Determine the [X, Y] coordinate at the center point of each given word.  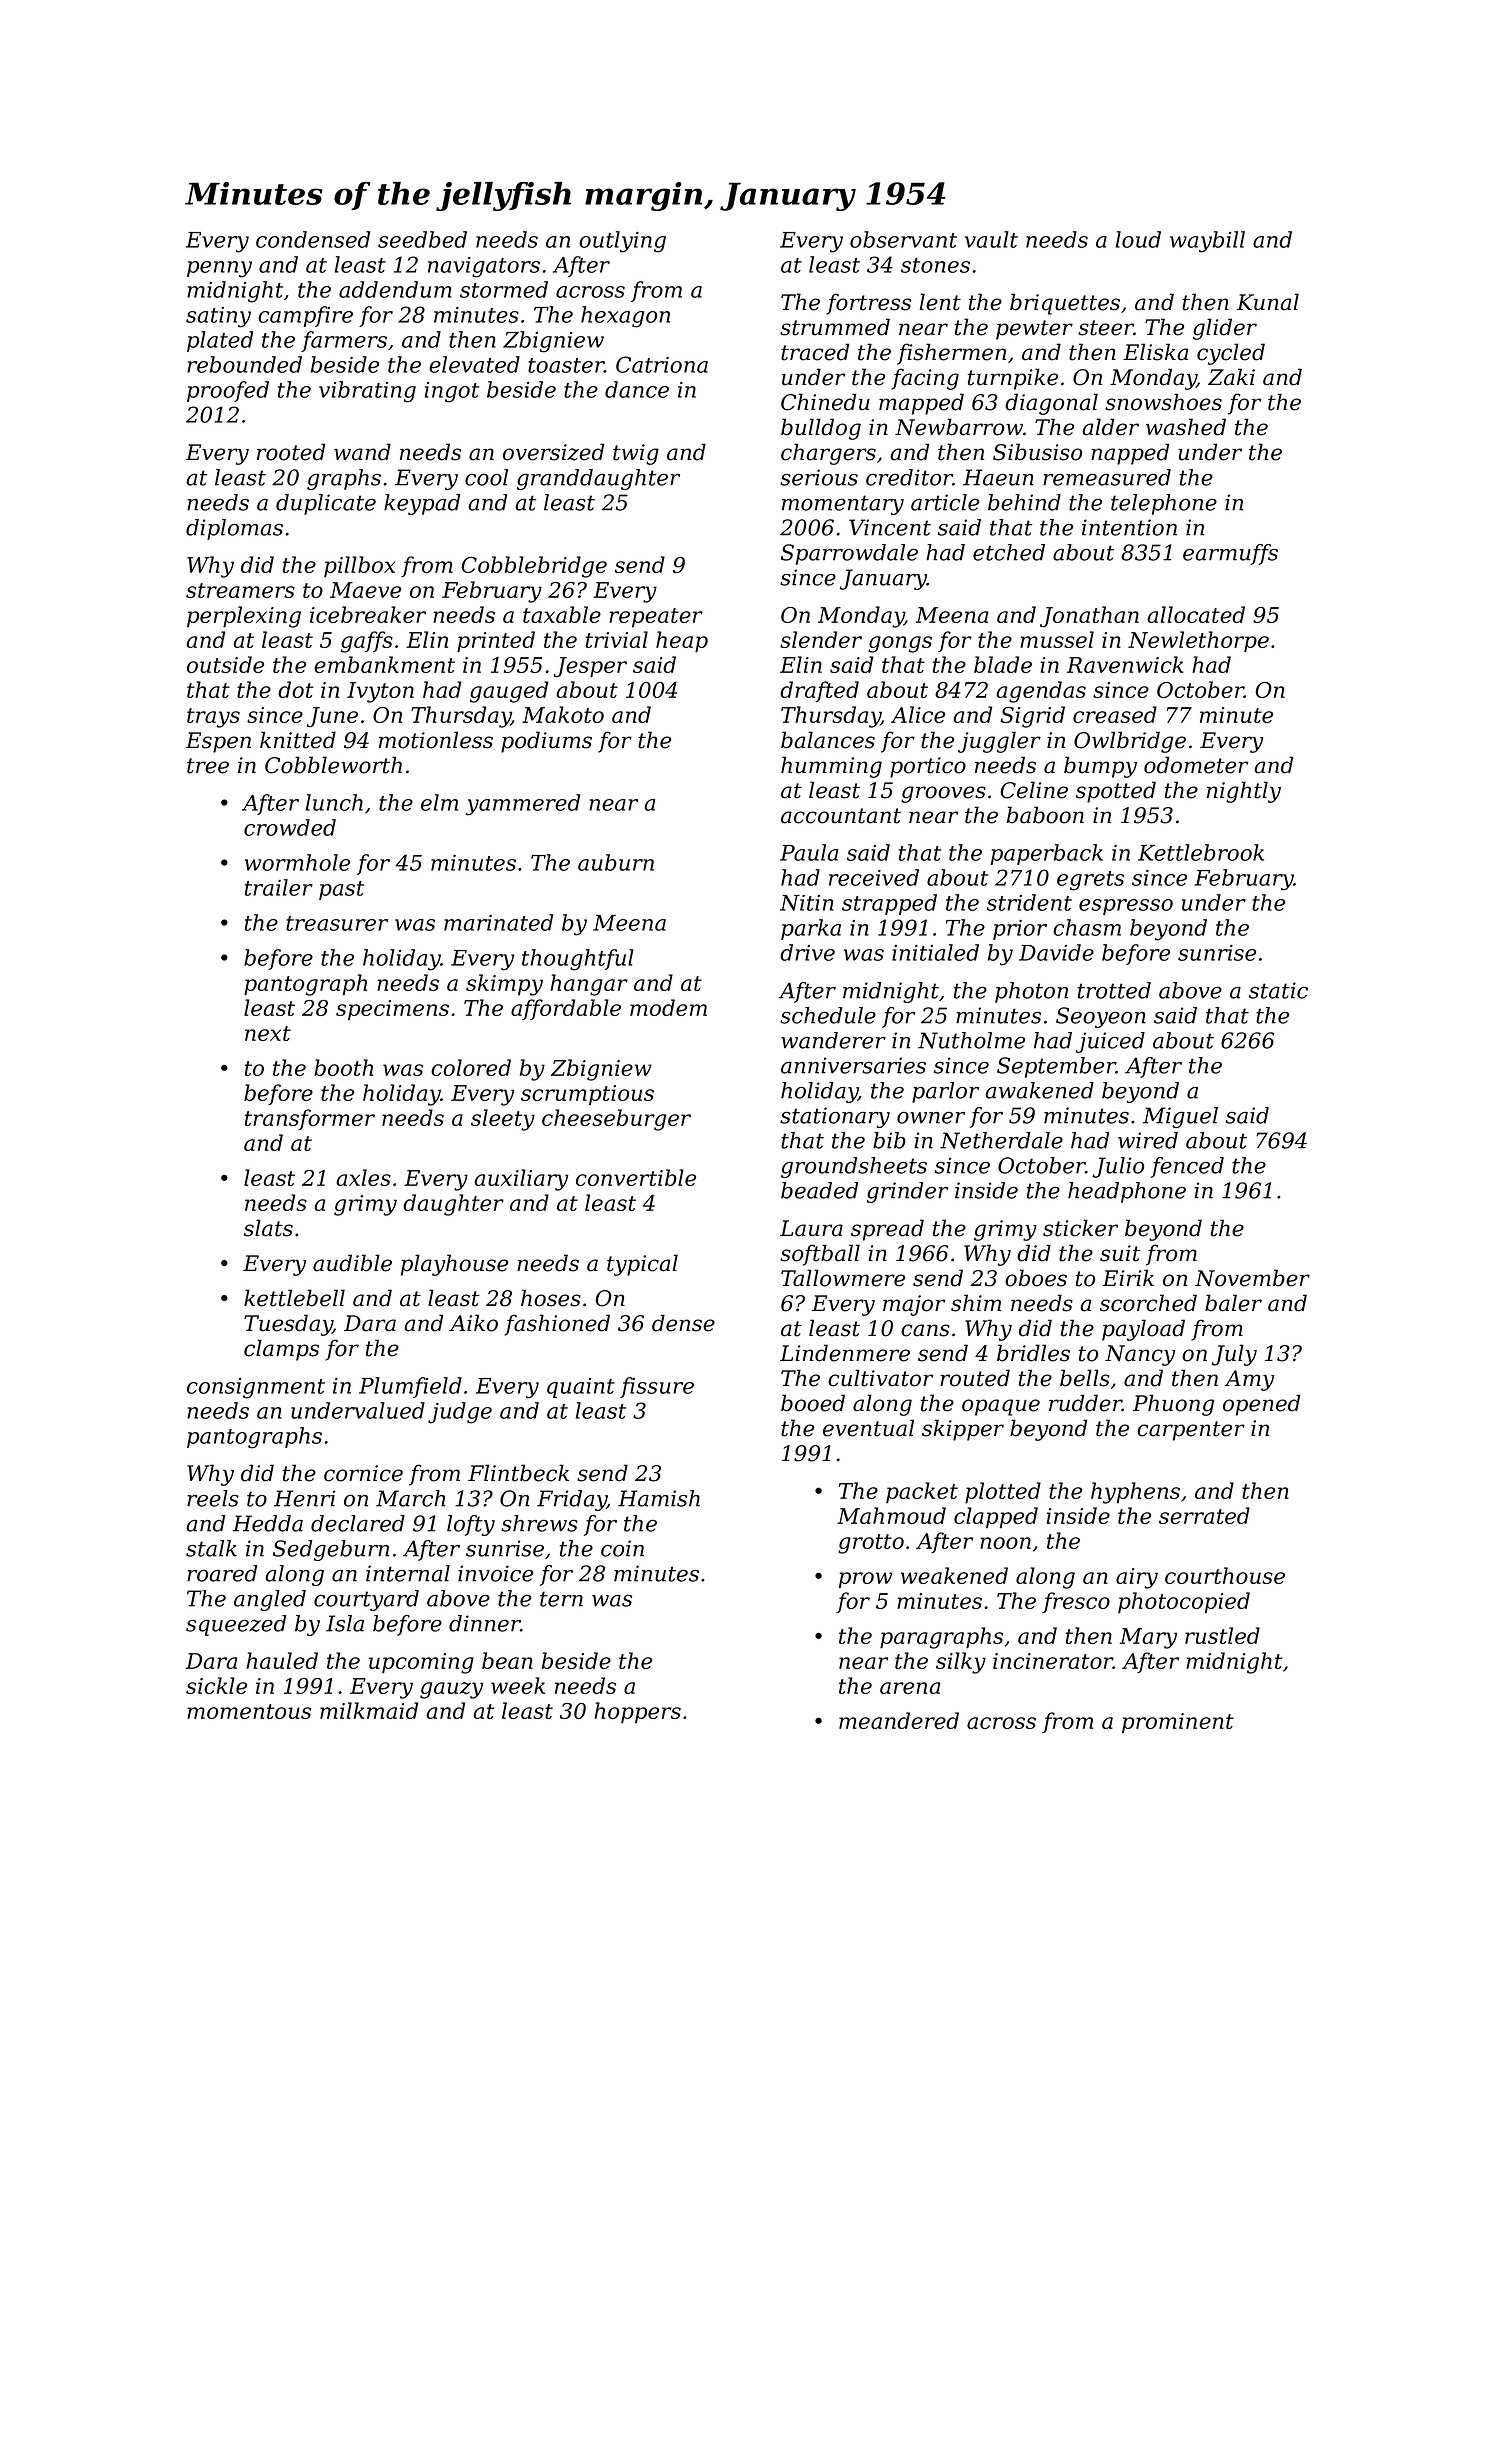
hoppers [637, 1712]
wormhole [297, 862]
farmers [344, 341]
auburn [616, 862]
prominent [1178, 1723]
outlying [622, 242]
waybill [1207, 242]
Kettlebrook [1201, 852]
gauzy [451, 1690]
